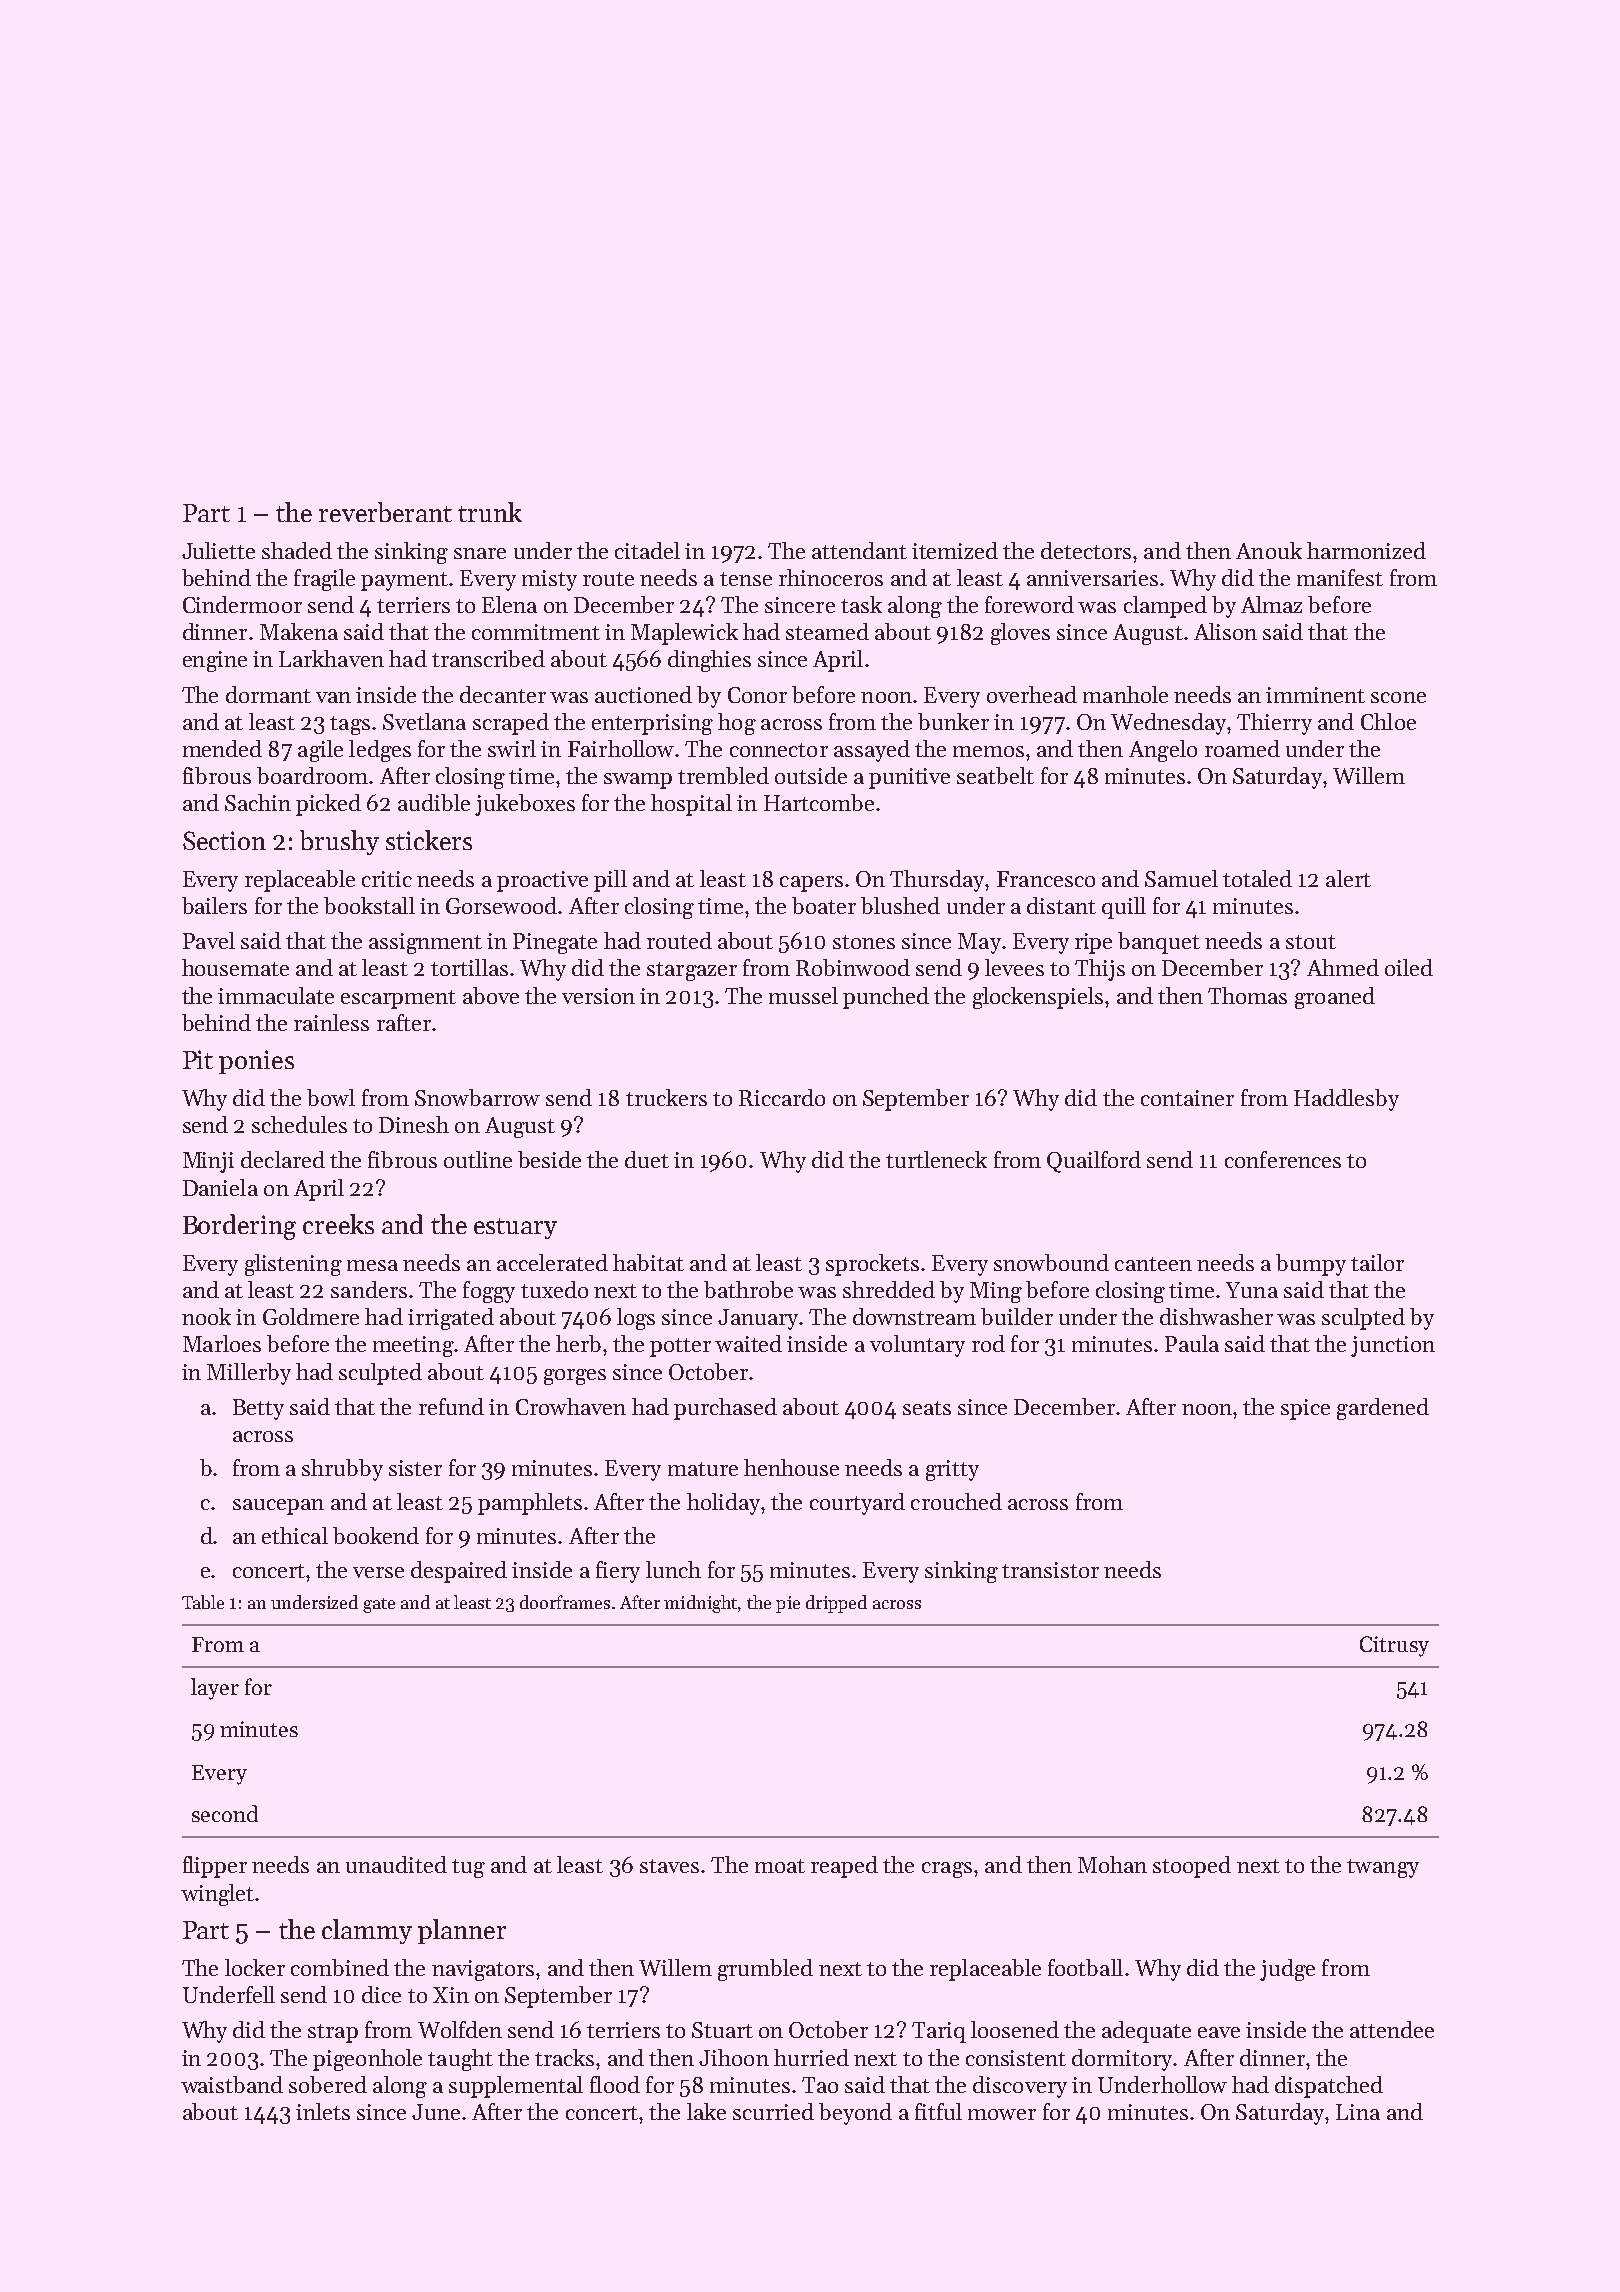  I want to click on purchased, so click(725, 1409).
